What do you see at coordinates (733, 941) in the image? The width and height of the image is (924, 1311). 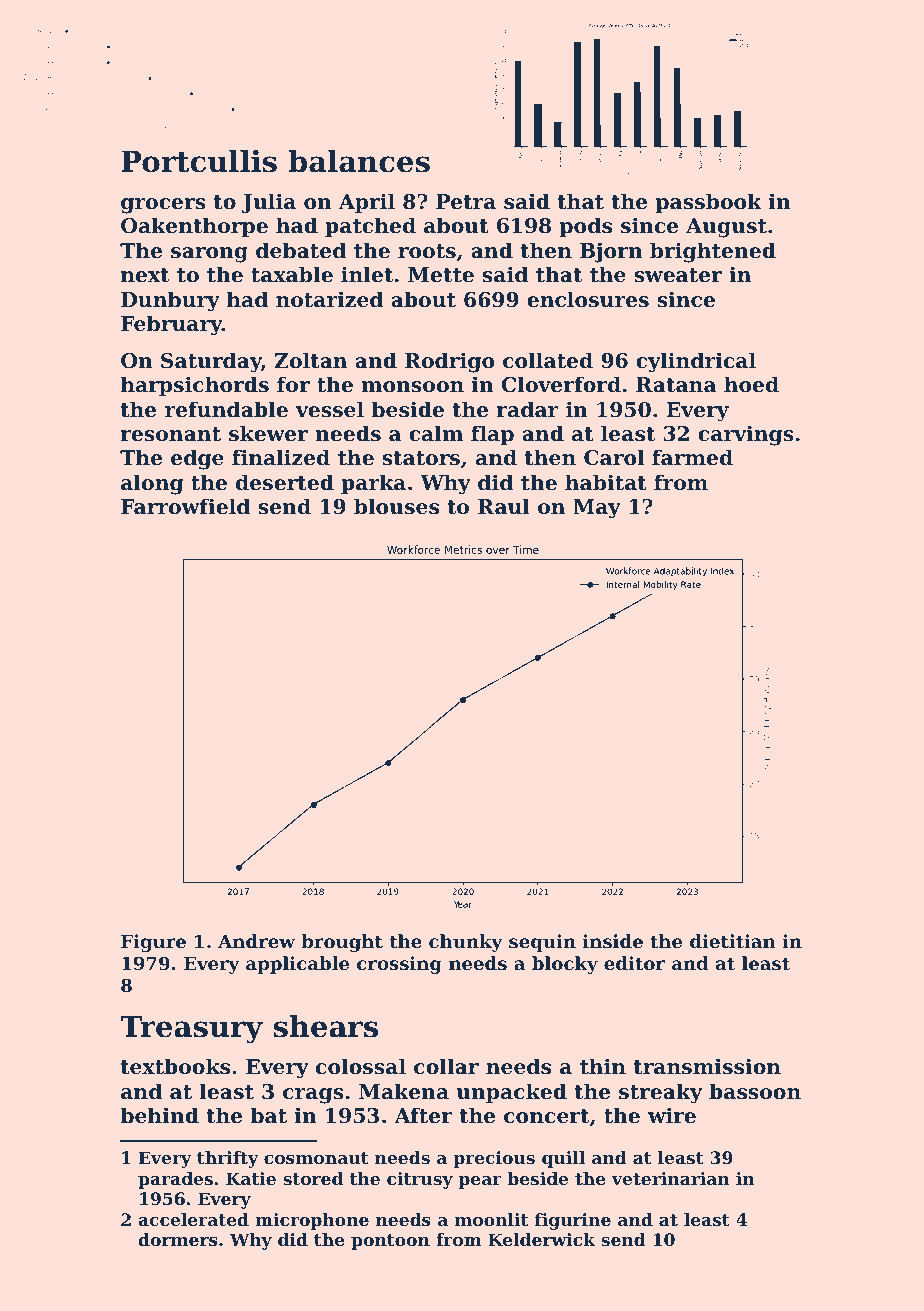 I see `dietitian` at bounding box center [733, 941].
